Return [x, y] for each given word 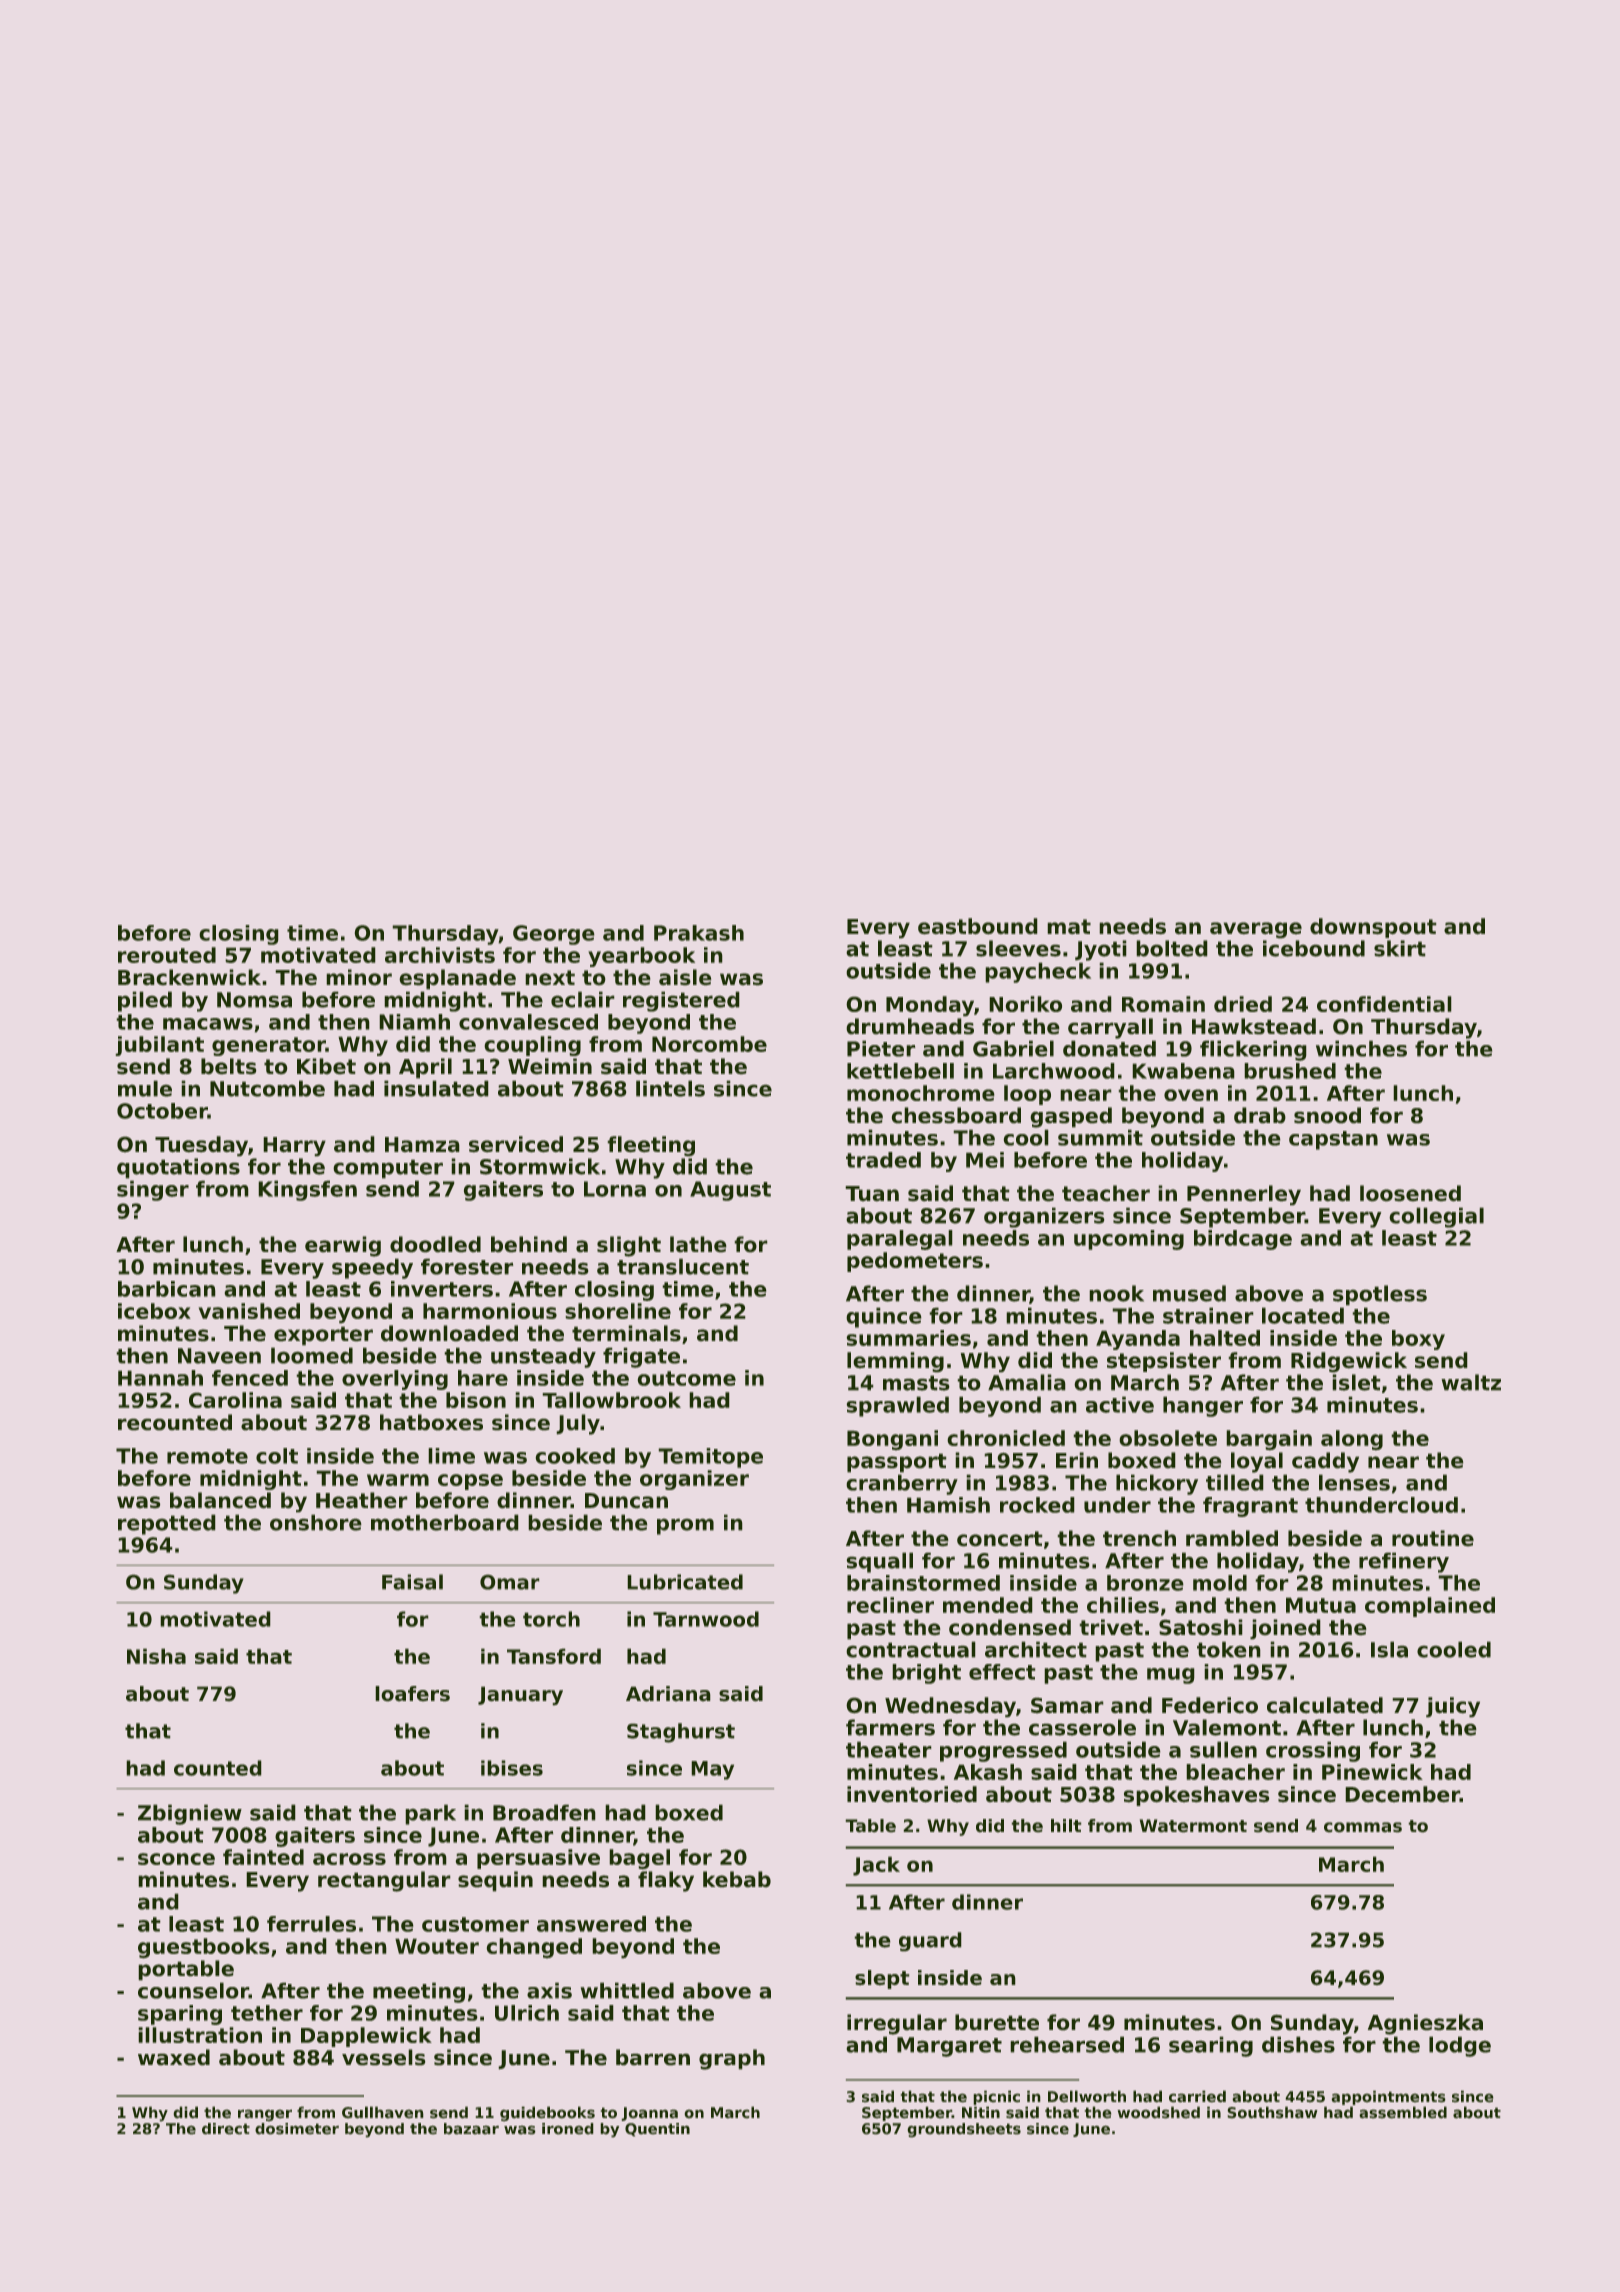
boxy [1418, 1340]
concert [1000, 1539]
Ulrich [527, 2013]
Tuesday [201, 1146]
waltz [1471, 1382]
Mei [985, 1160]
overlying [395, 1380]
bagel [639, 1859]
